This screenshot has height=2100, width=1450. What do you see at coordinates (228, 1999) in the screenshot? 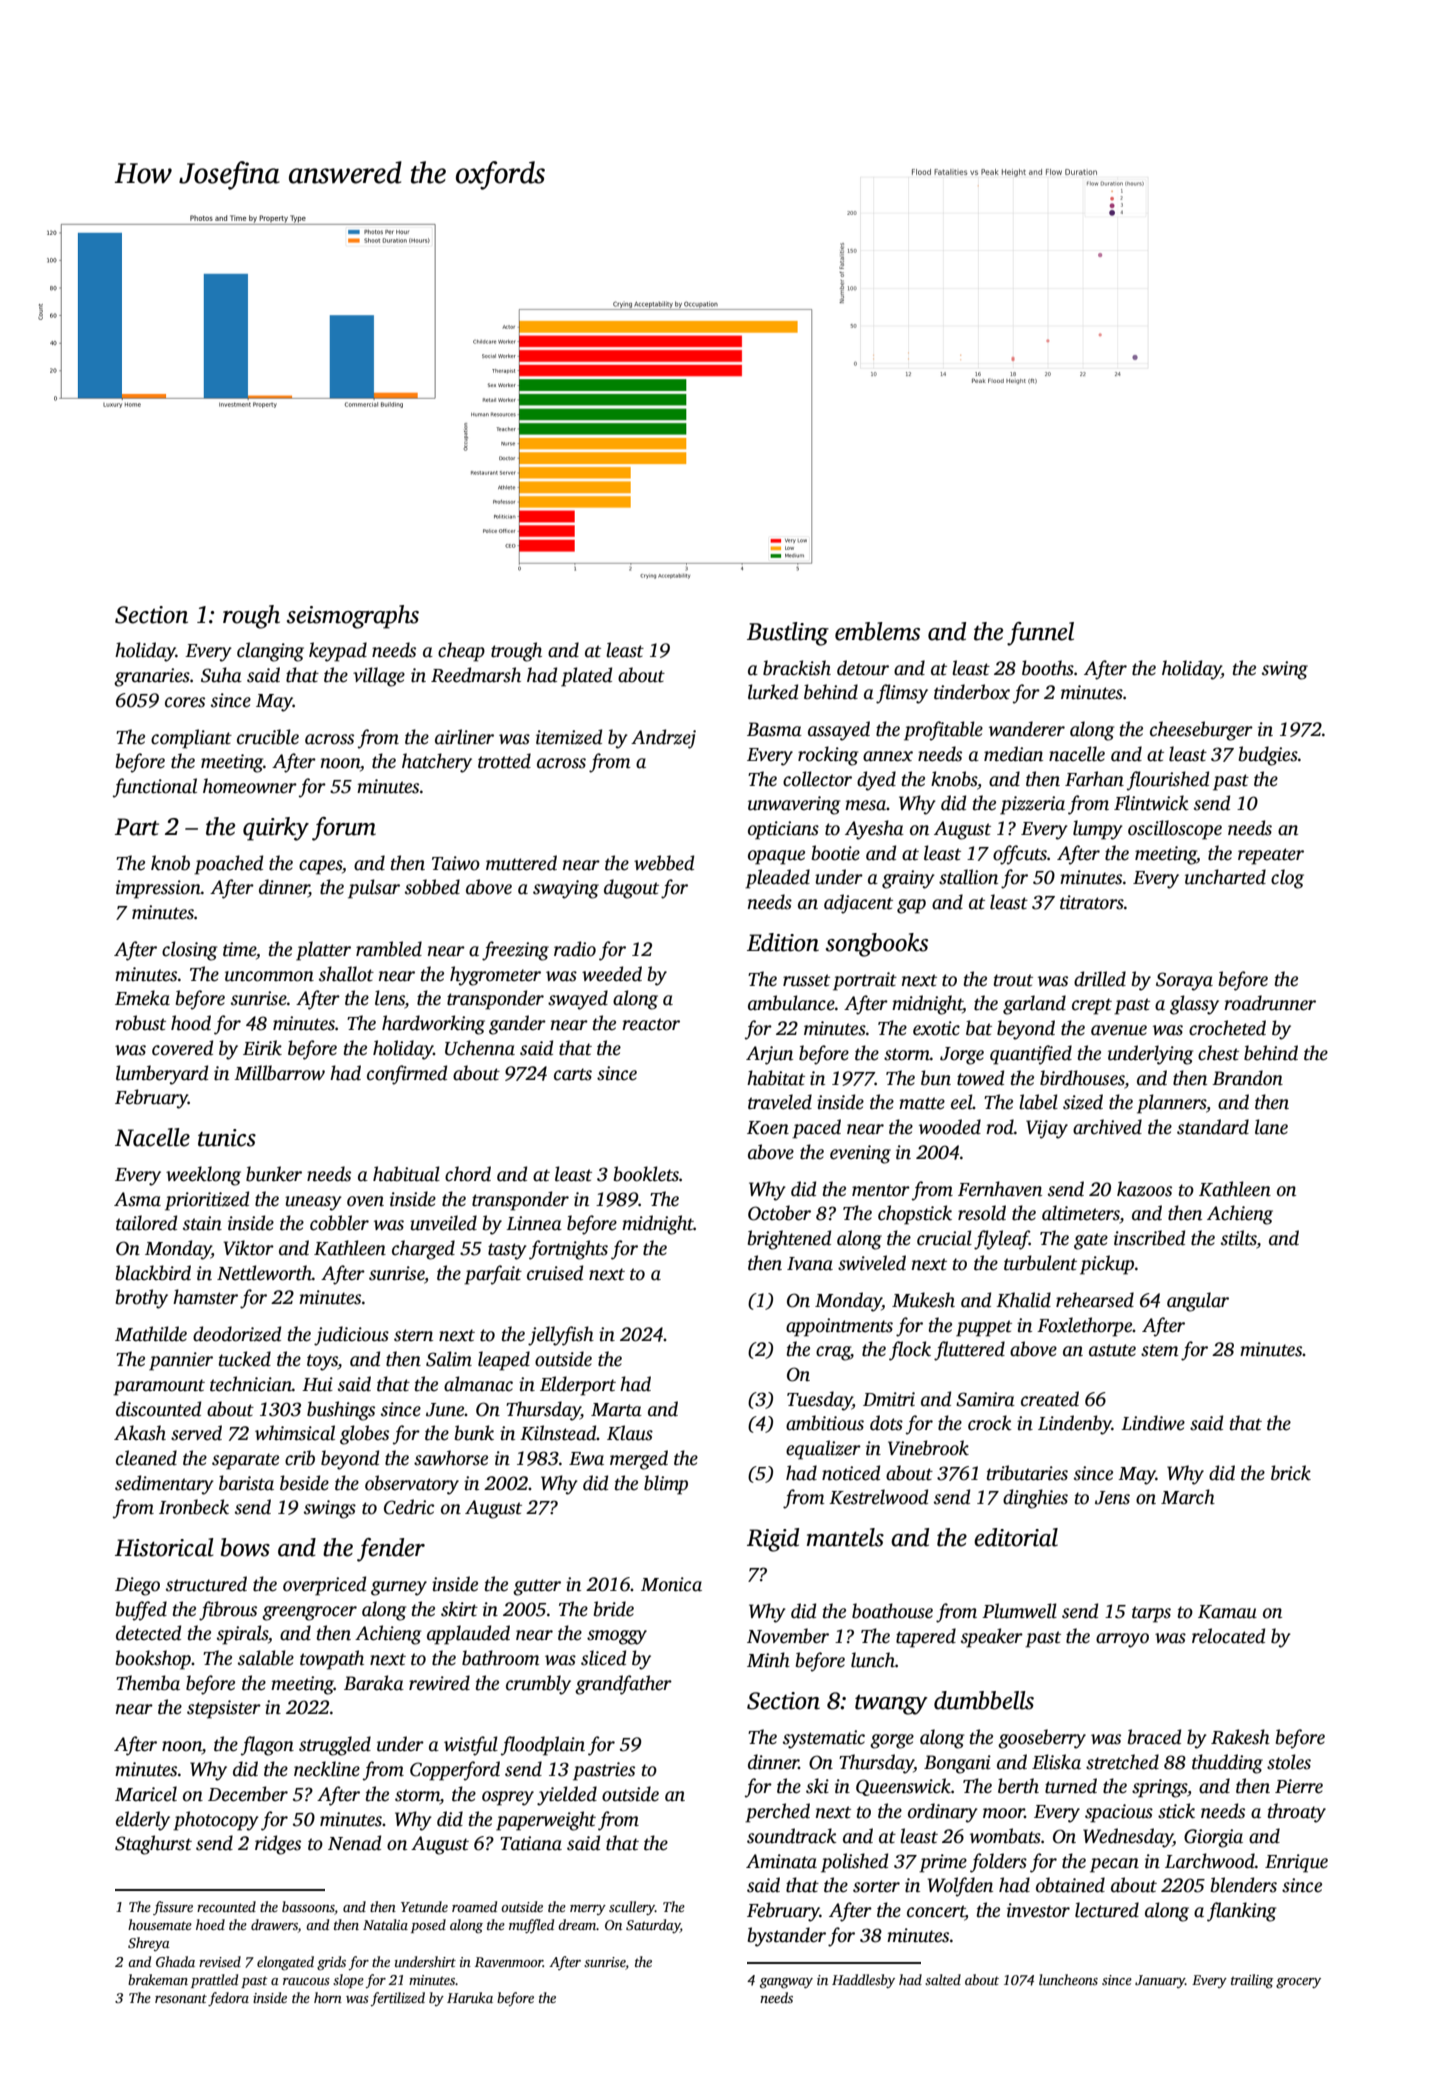
I see `fedora` at bounding box center [228, 1999].
